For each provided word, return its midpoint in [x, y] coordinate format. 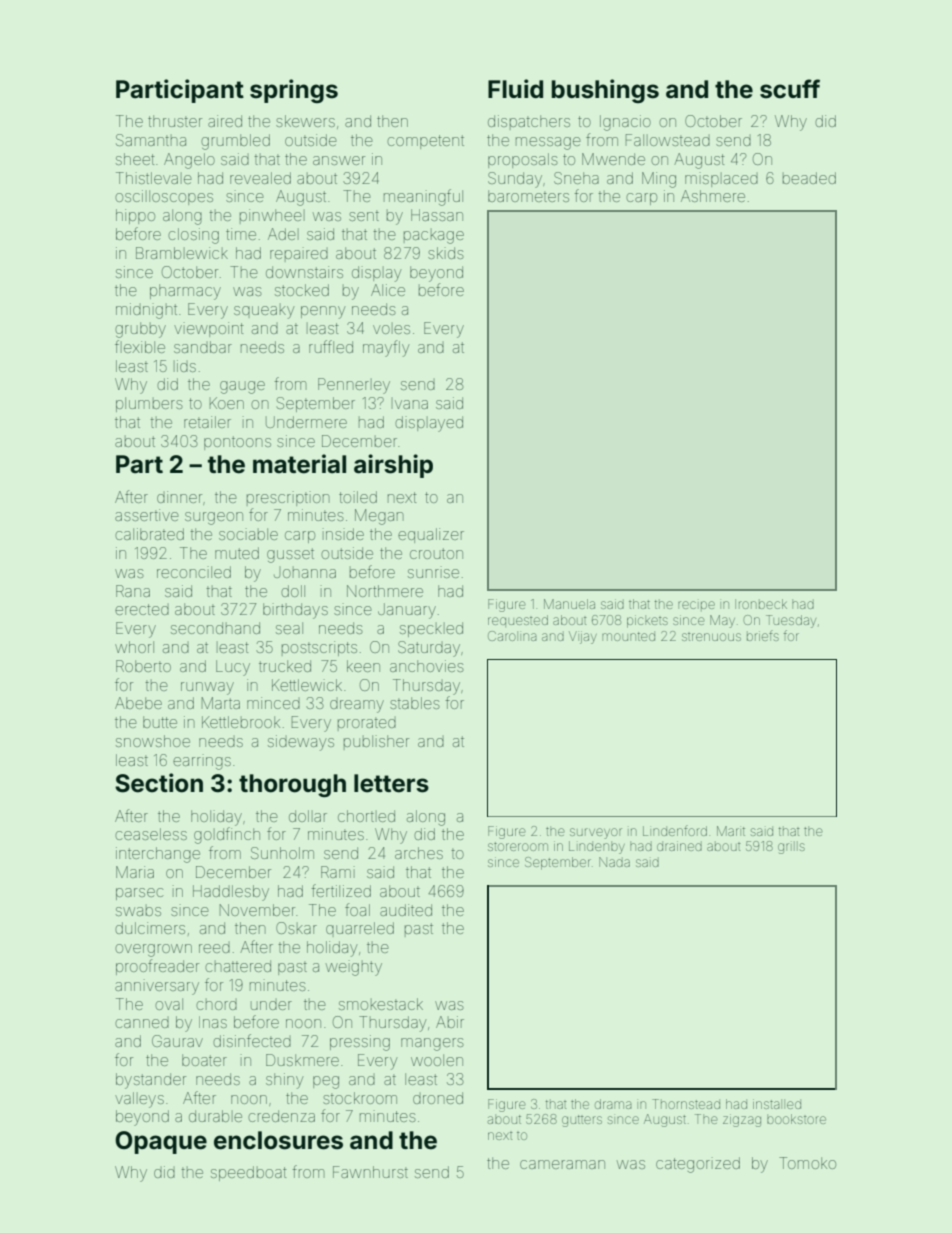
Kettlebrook [241, 722]
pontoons [237, 443]
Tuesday [791, 621]
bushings [605, 91]
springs [294, 91]
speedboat [248, 1173]
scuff [790, 89]
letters [391, 783]
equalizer [431, 535]
